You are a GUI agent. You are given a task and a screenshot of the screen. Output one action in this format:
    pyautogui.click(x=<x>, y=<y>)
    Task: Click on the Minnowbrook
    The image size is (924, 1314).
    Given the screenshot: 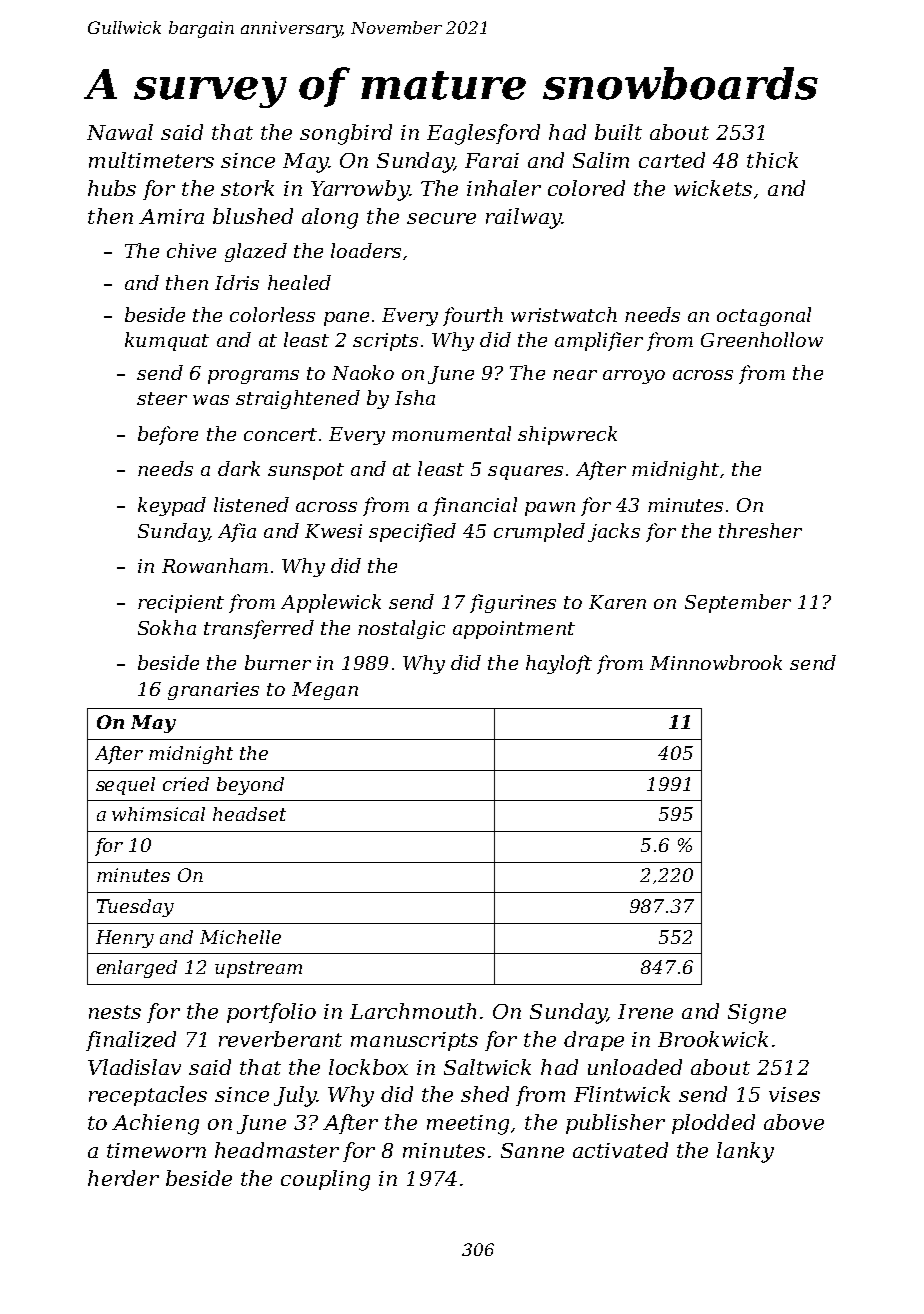 What is the action you would take?
    pyautogui.click(x=716, y=662)
